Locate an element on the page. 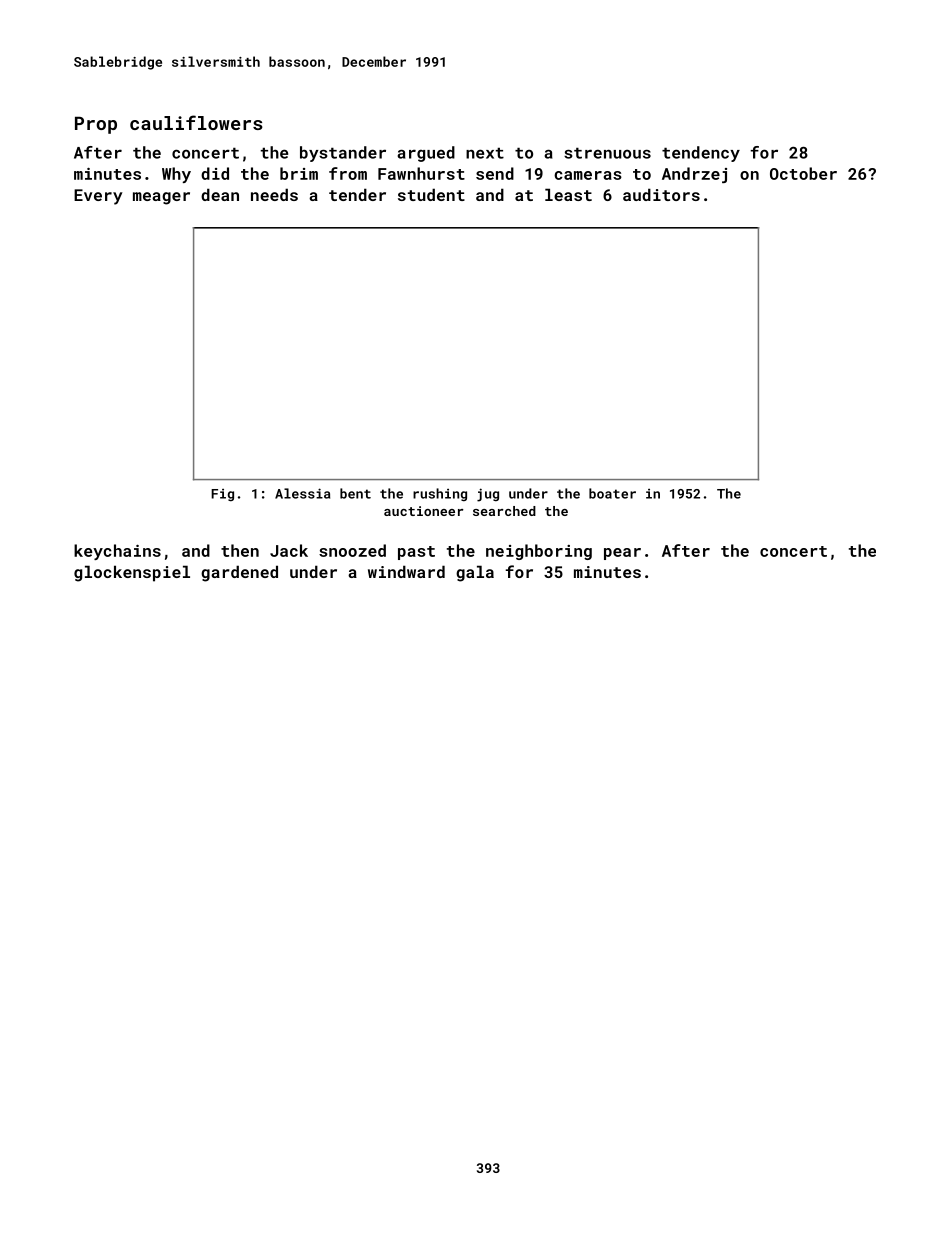  rushing is located at coordinates (440, 494).
